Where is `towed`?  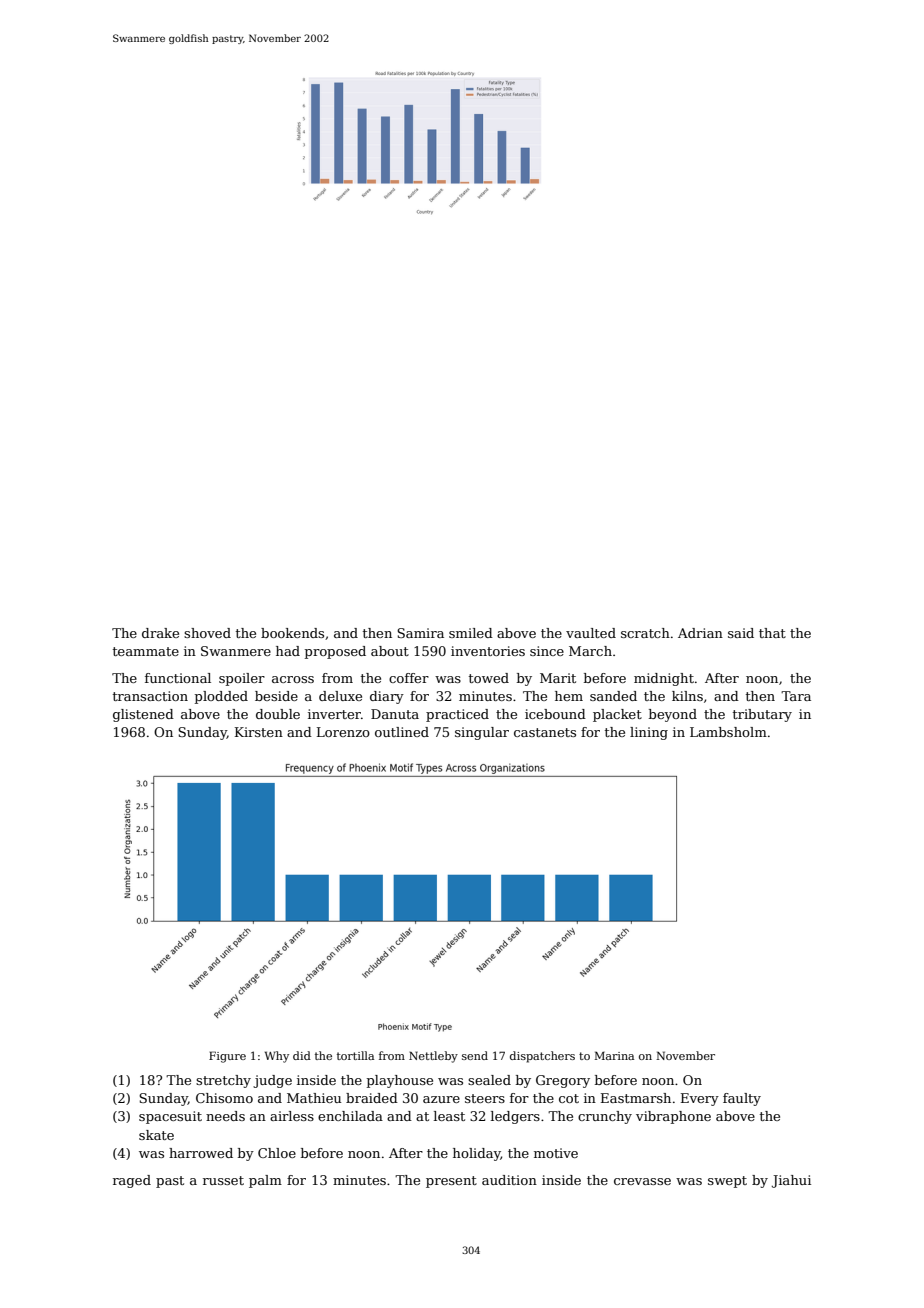
towed is located at coordinates (489, 678).
